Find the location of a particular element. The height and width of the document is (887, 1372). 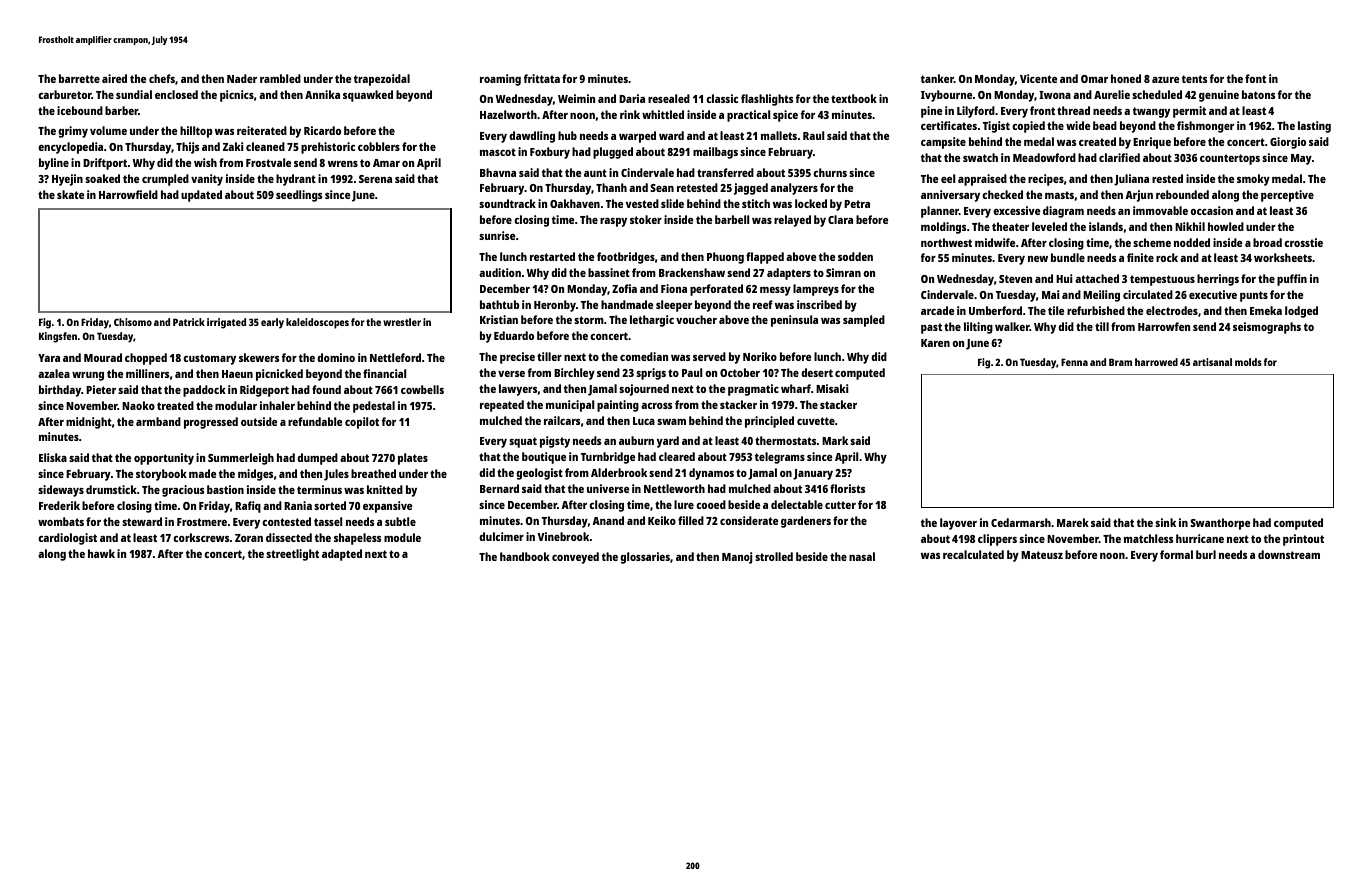

adapted is located at coordinates (342, 555).
